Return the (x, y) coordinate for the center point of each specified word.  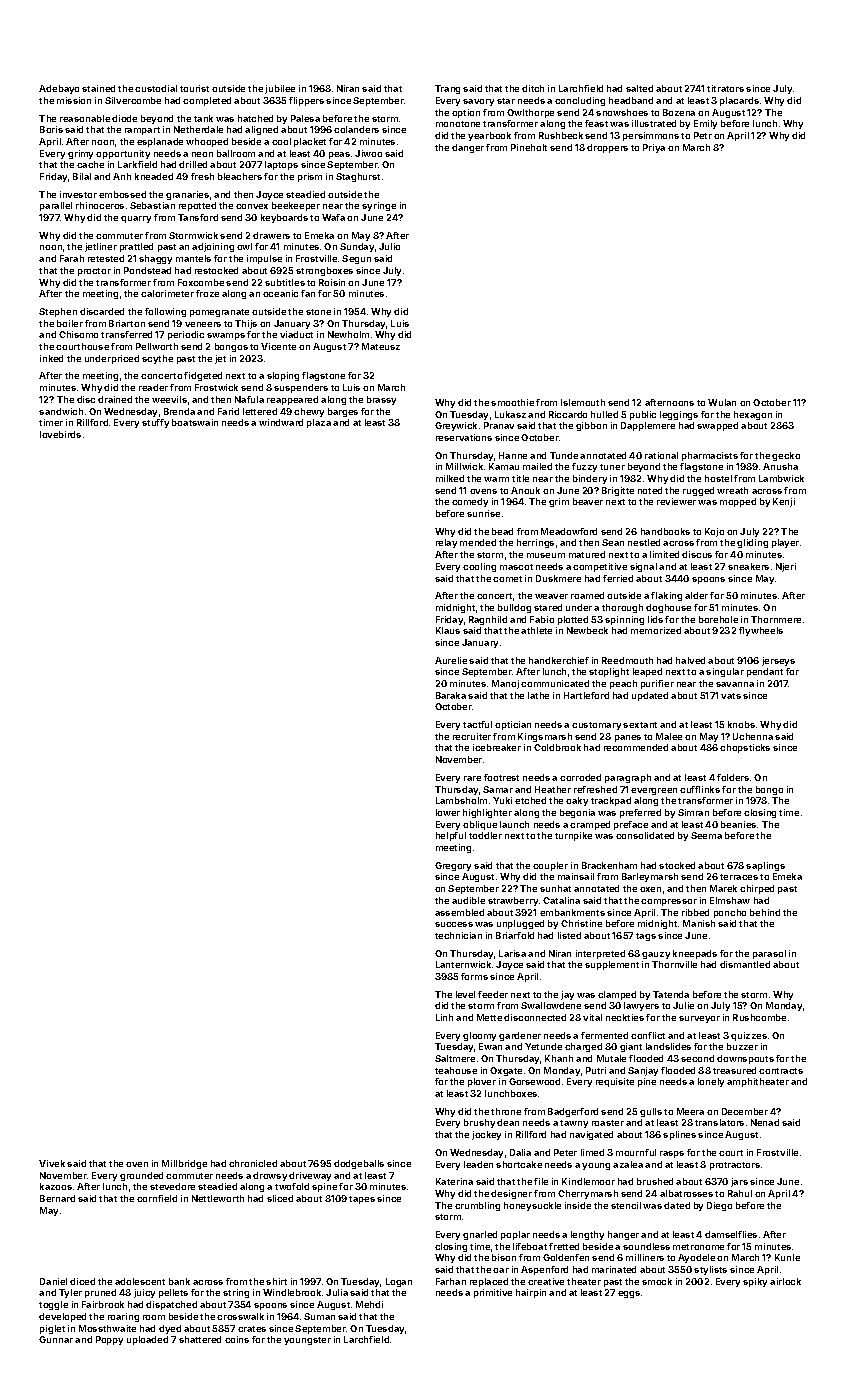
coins (237, 1339)
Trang (447, 89)
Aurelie (451, 660)
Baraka (451, 695)
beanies (738, 824)
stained (98, 88)
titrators (725, 88)
